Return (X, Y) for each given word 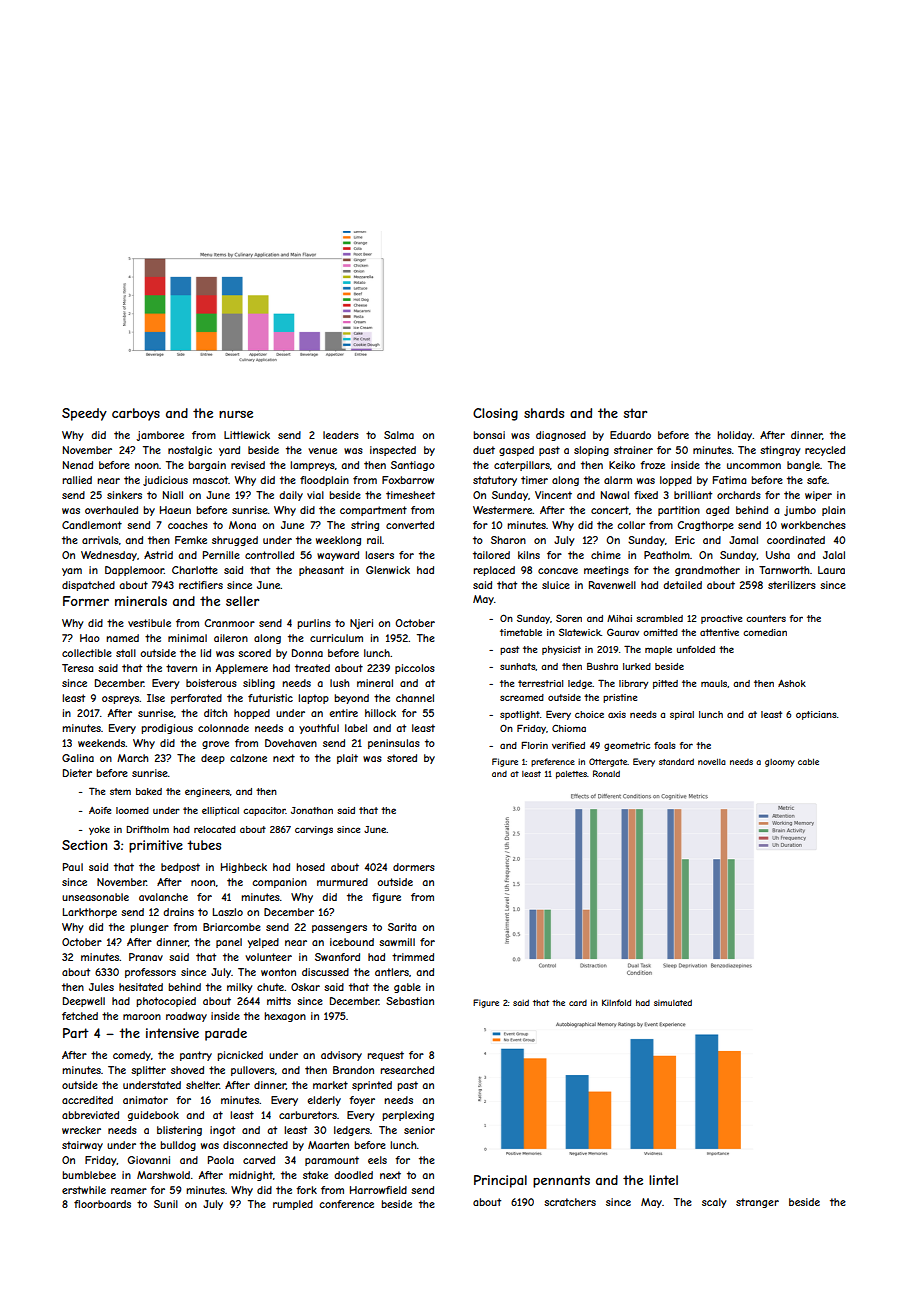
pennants (561, 1181)
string (365, 526)
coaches (188, 525)
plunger (149, 928)
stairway (82, 1146)
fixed (646, 495)
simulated (673, 1002)
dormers (414, 867)
